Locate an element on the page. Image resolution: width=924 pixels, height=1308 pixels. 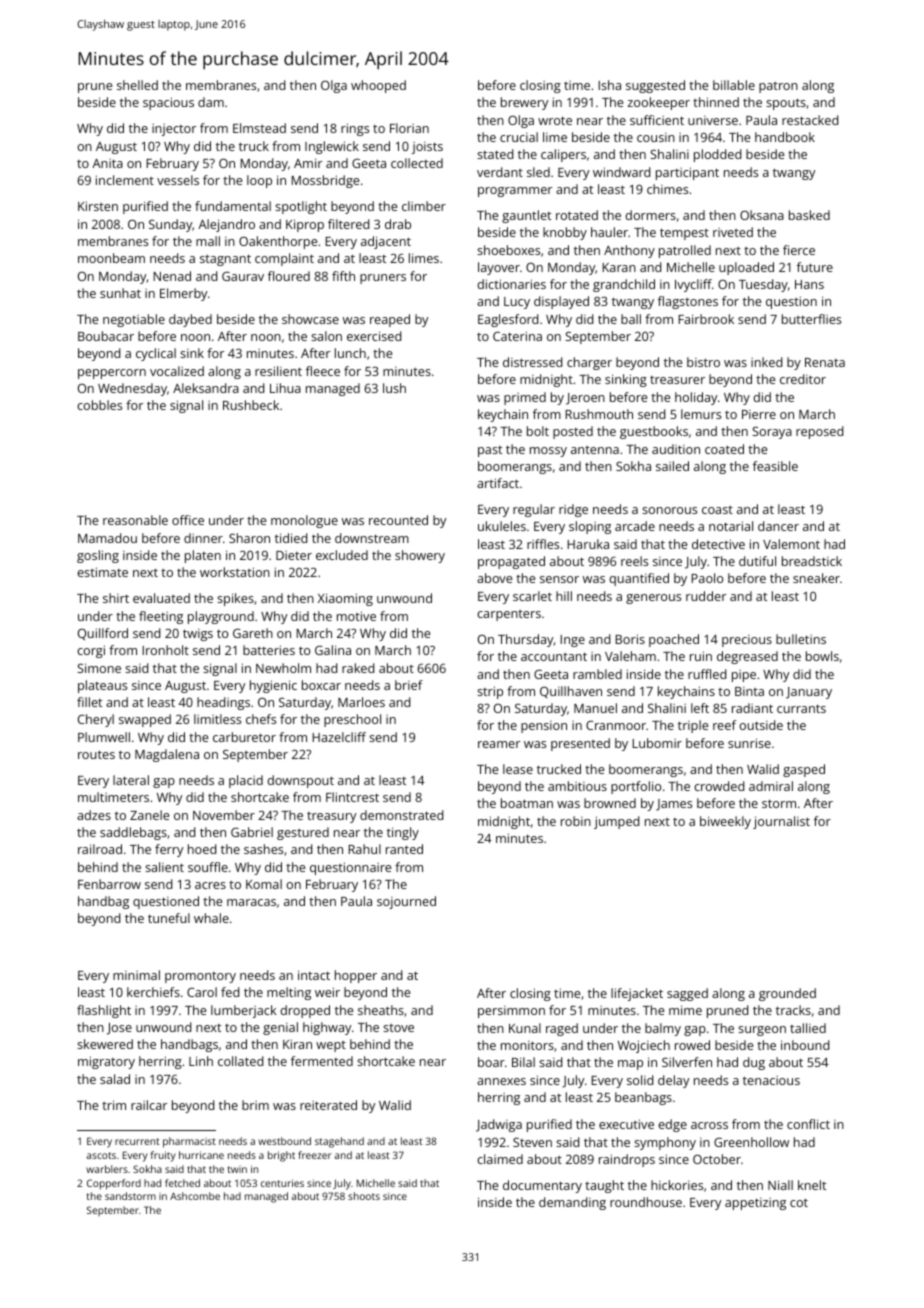
Wednesday is located at coordinates (132, 389).
